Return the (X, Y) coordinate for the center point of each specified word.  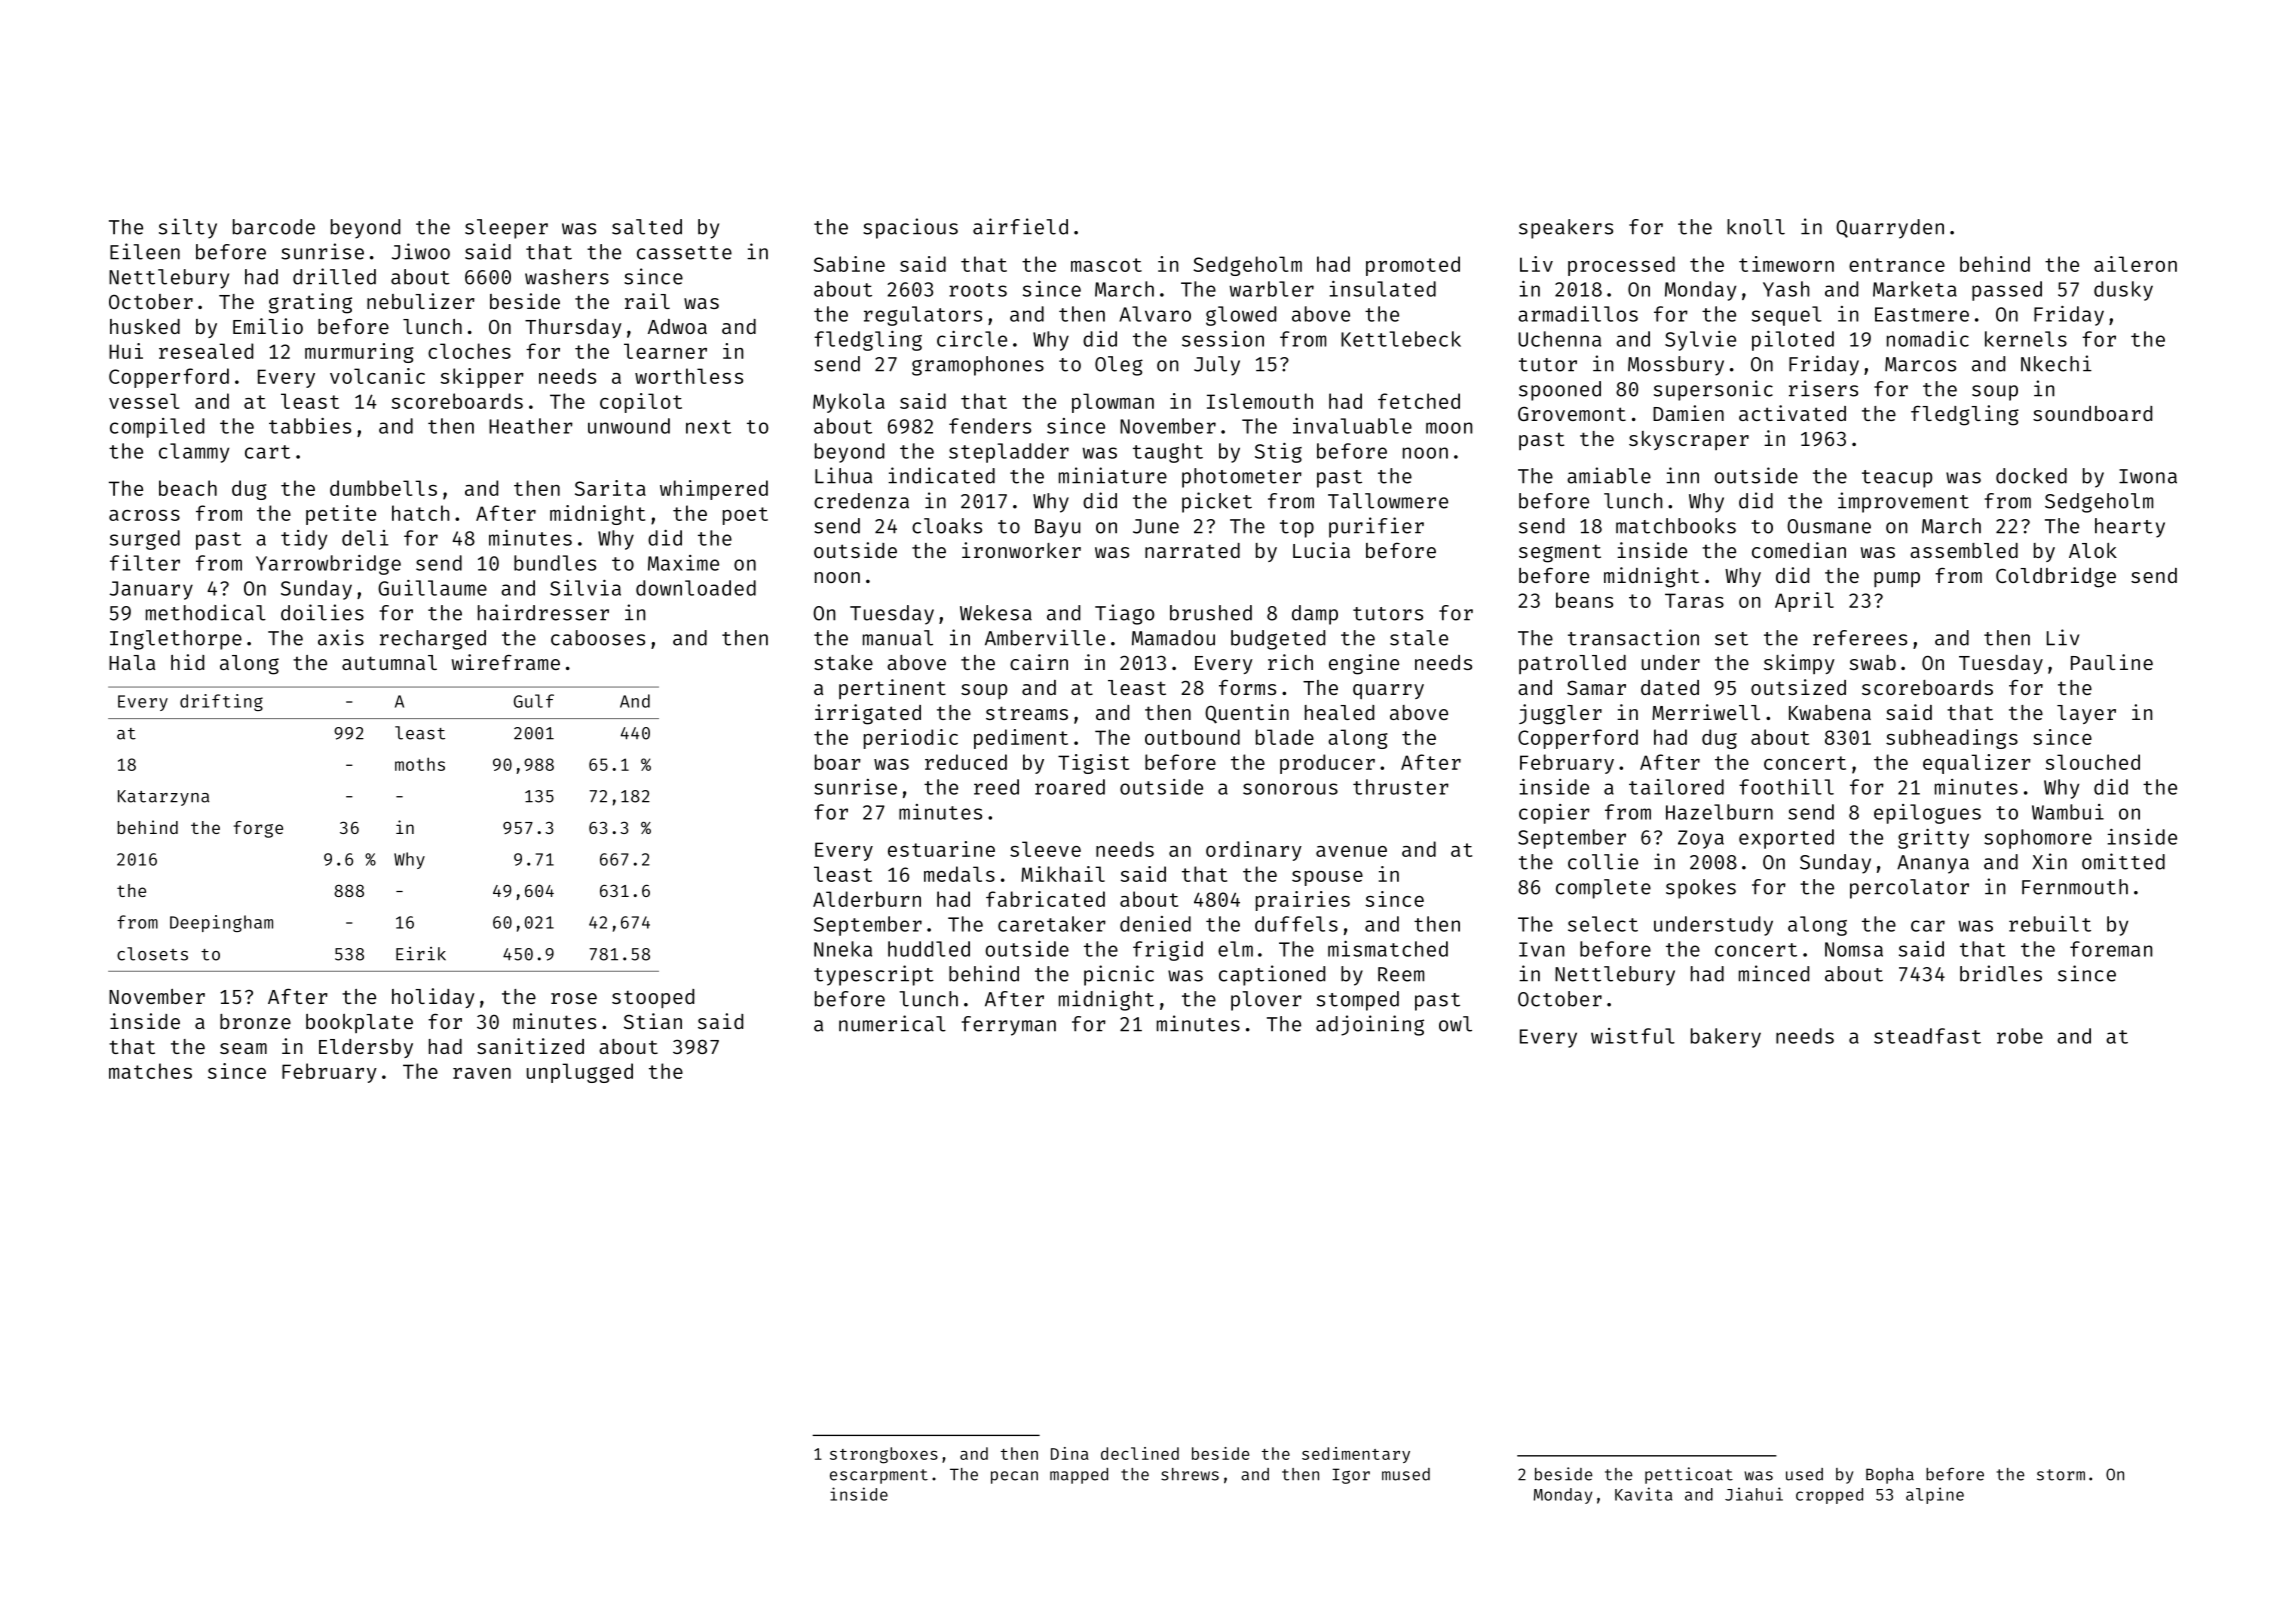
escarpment (879, 1476)
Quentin (1247, 714)
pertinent (892, 689)
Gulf (534, 701)
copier (1554, 814)
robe (2020, 1036)
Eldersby (366, 1048)
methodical (206, 612)
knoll (1756, 227)
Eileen (145, 251)
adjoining (1370, 1025)
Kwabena (1830, 712)
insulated (1383, 289)
